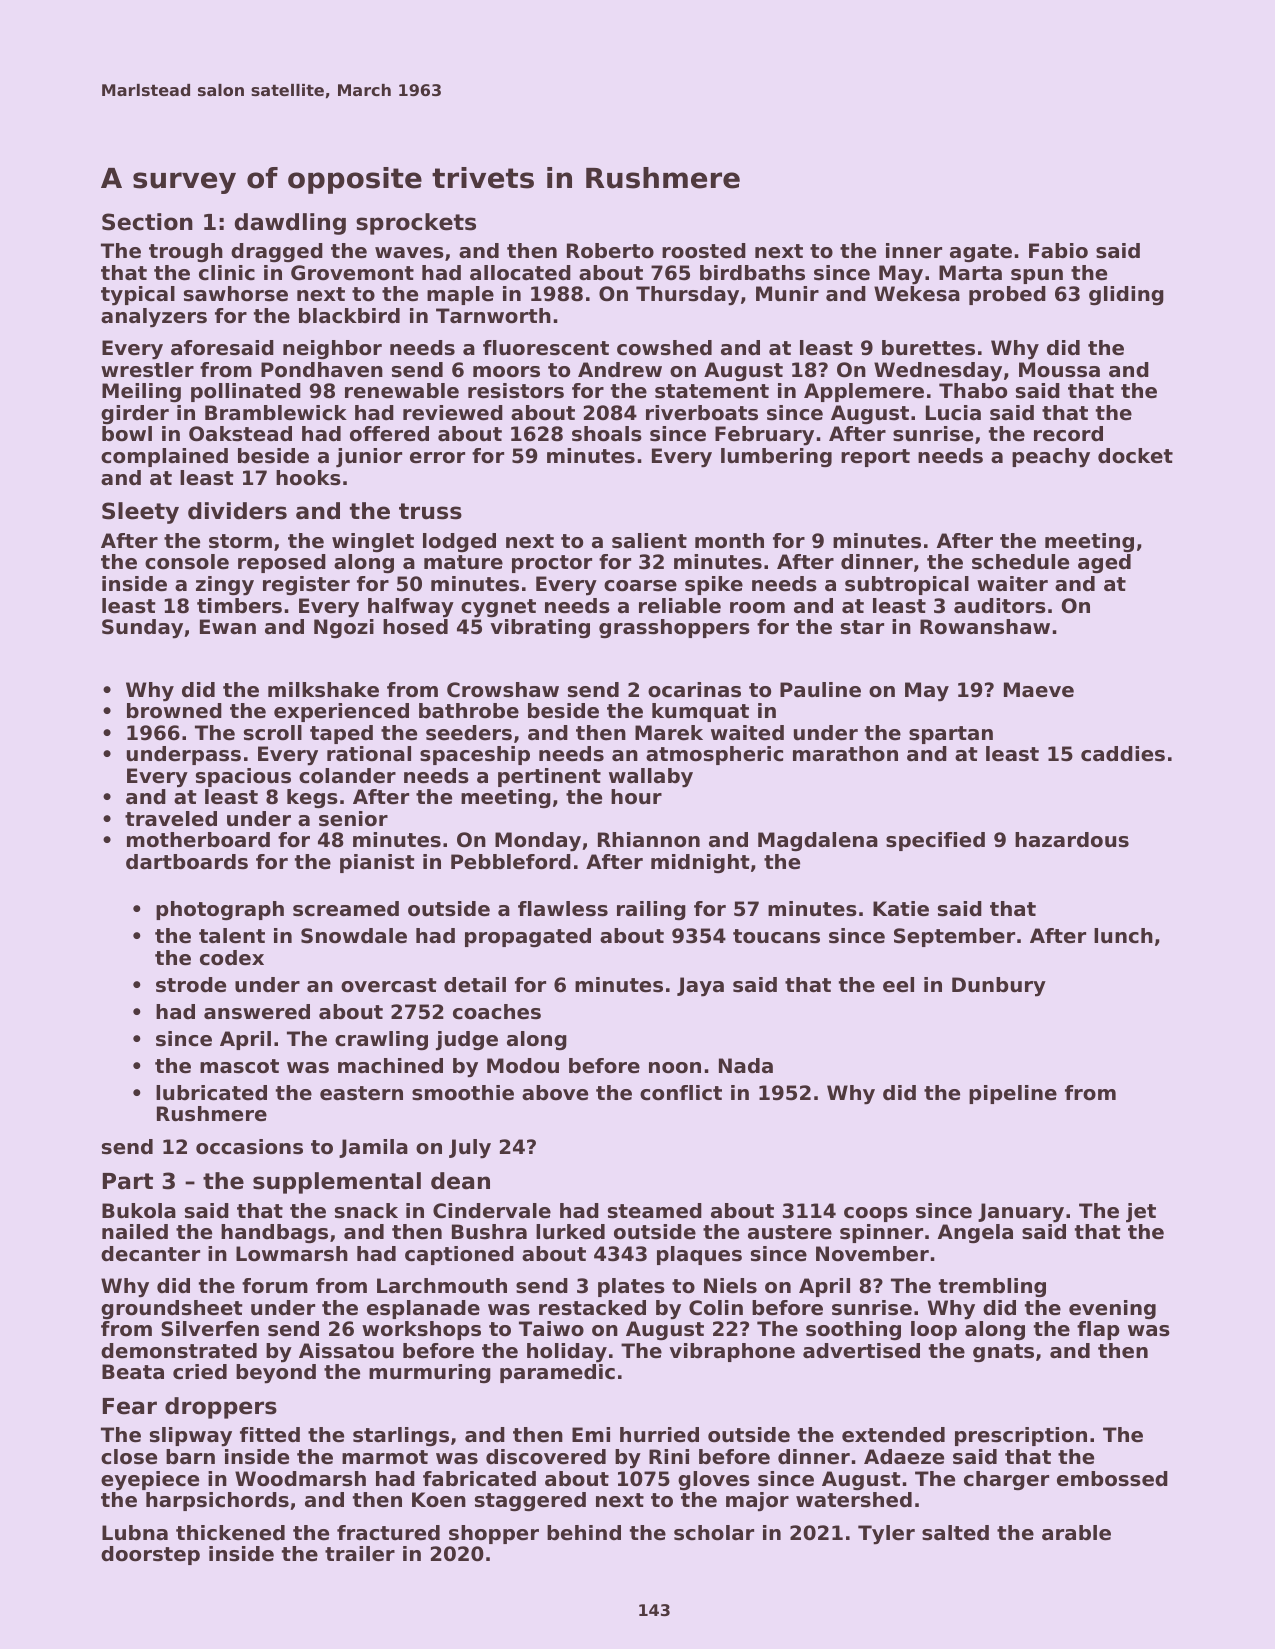 This page has height=1649, width=1275. Describe the element at coordinates (700, 987) in the page. I see `Jaya` at that location.
